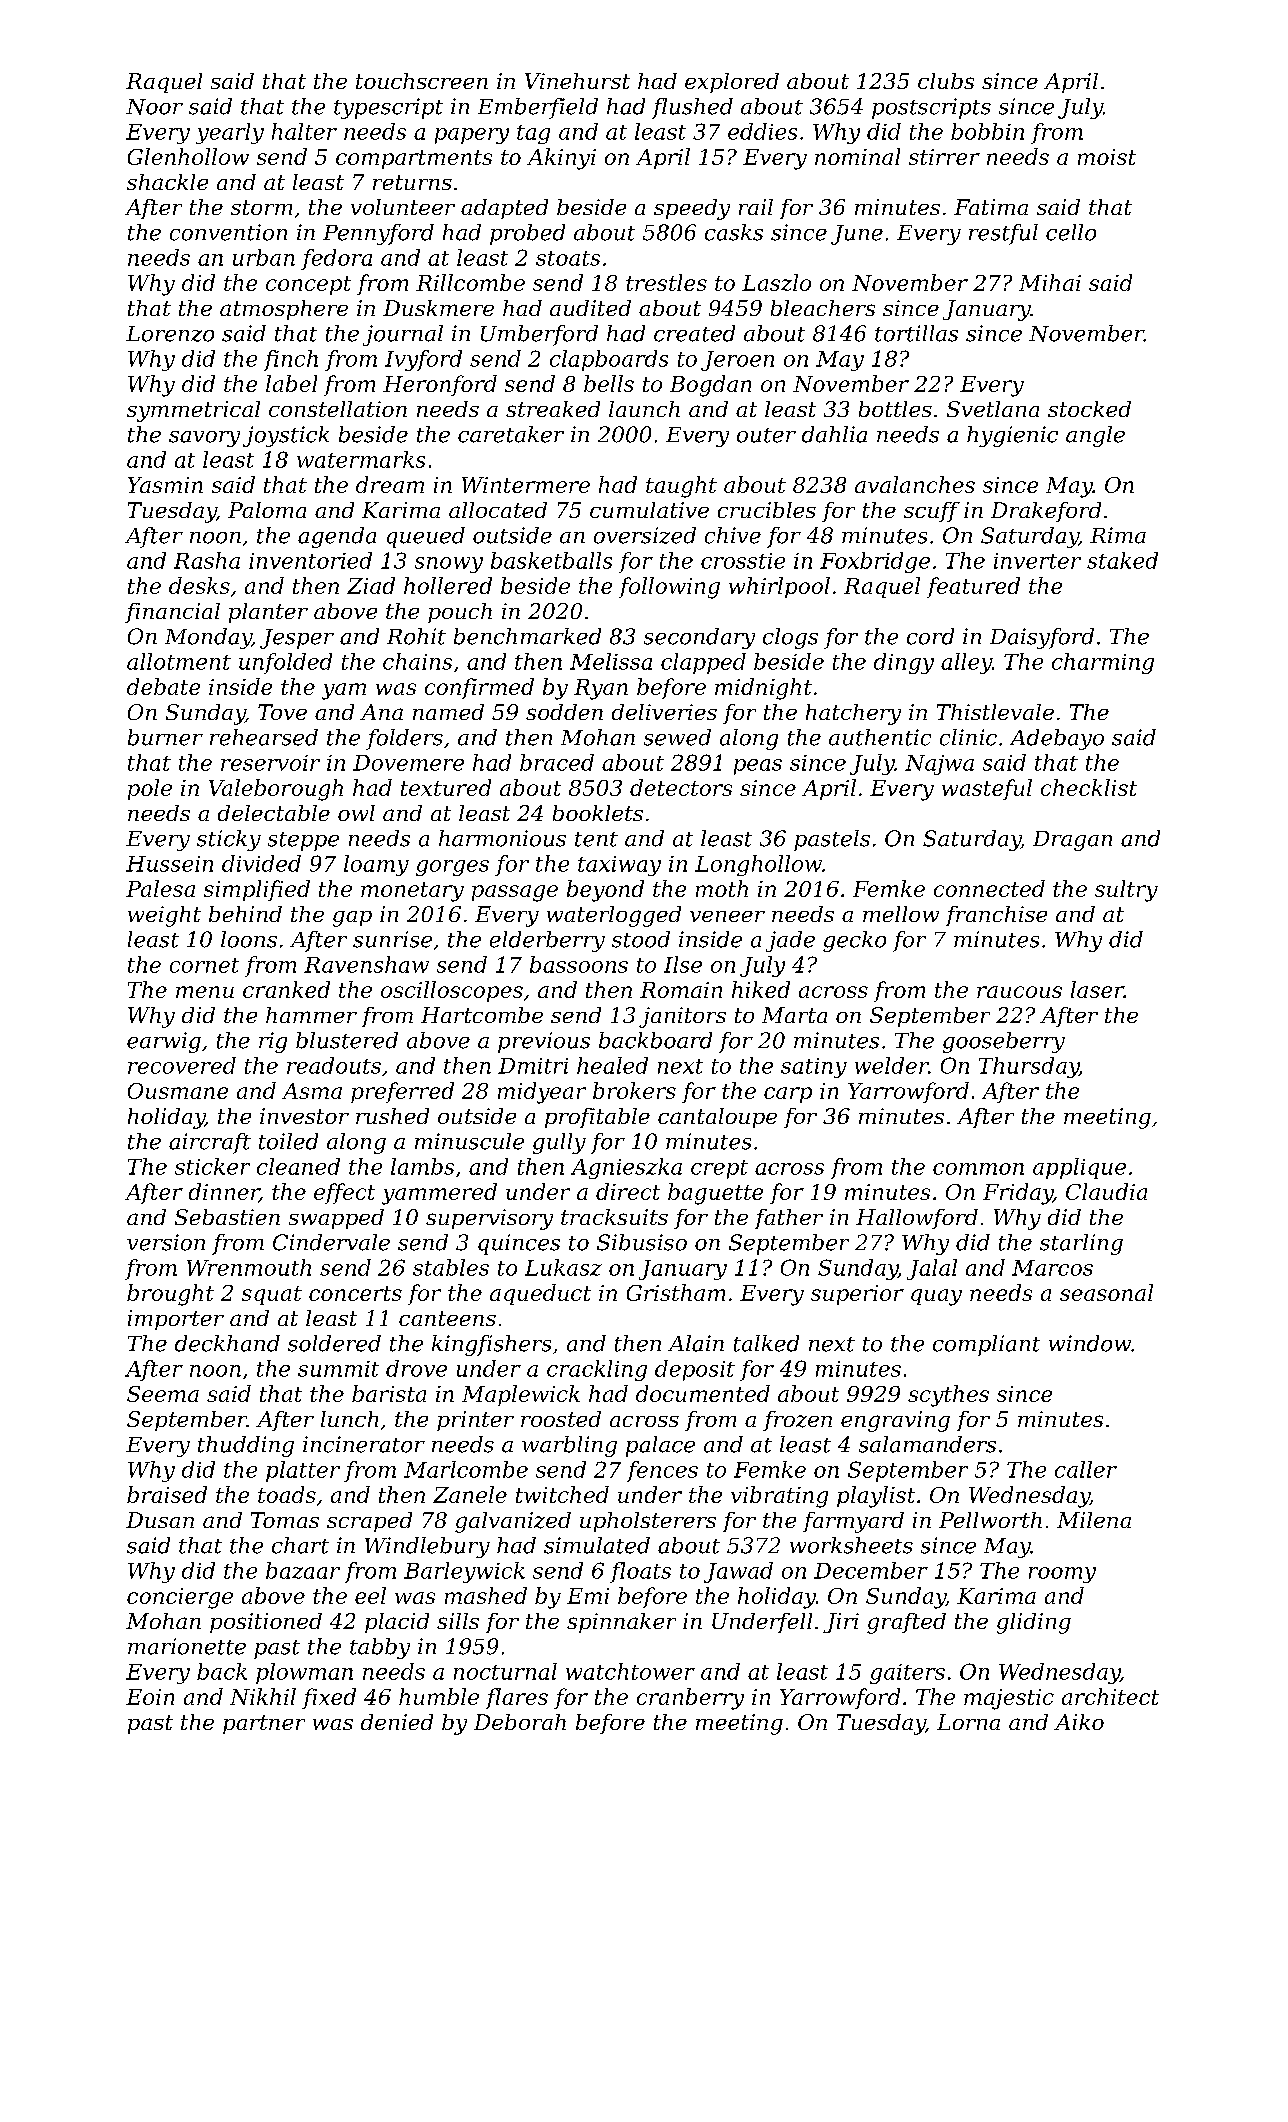  Describe the element at coordinates (150, 1697) in the page. I see `Eoin` at that location.
